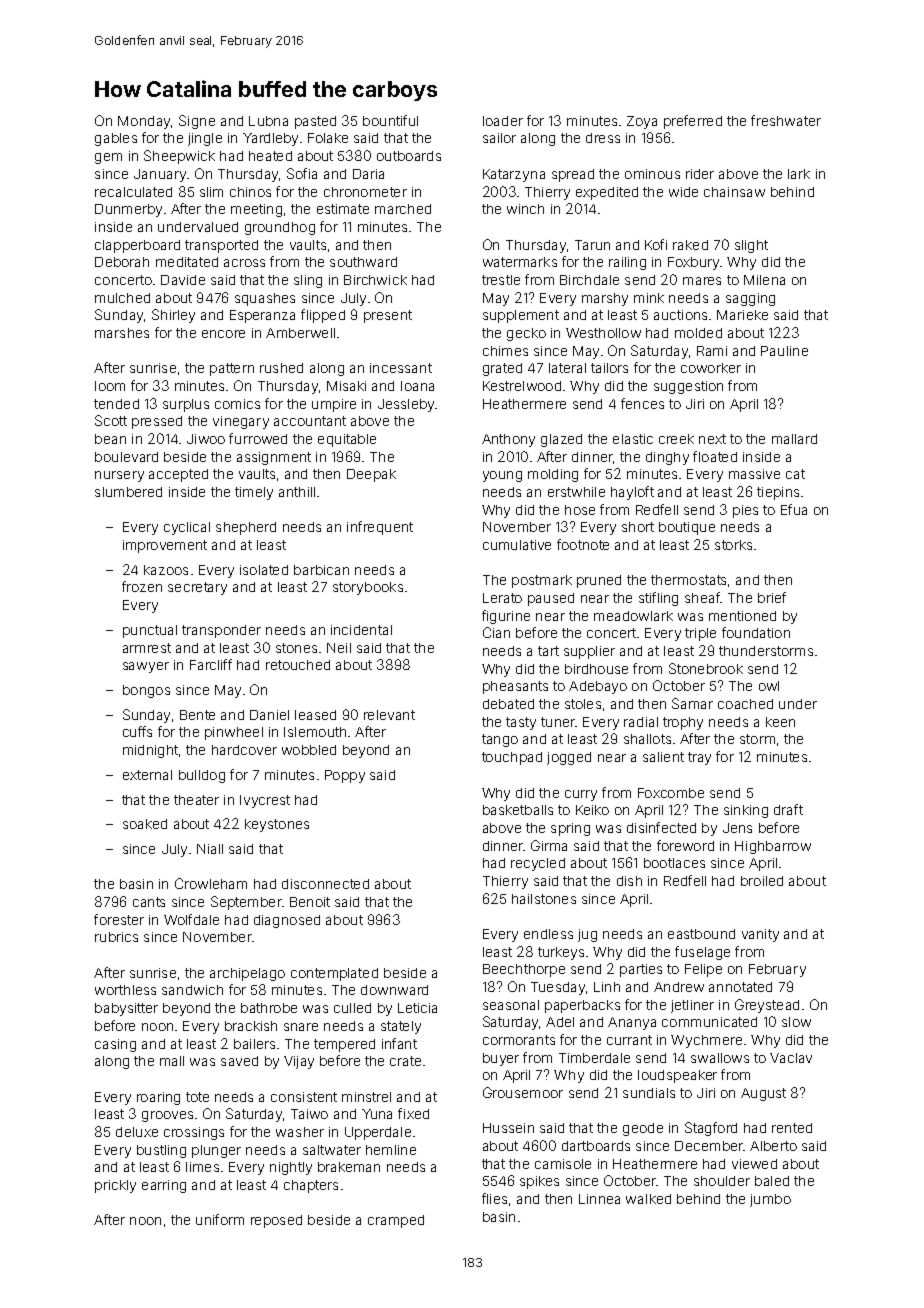 This page has height=1308, width=924. What do you see at coordinates (780, 722) in the page?
I see `keen` at bounding box center [780, 722].
